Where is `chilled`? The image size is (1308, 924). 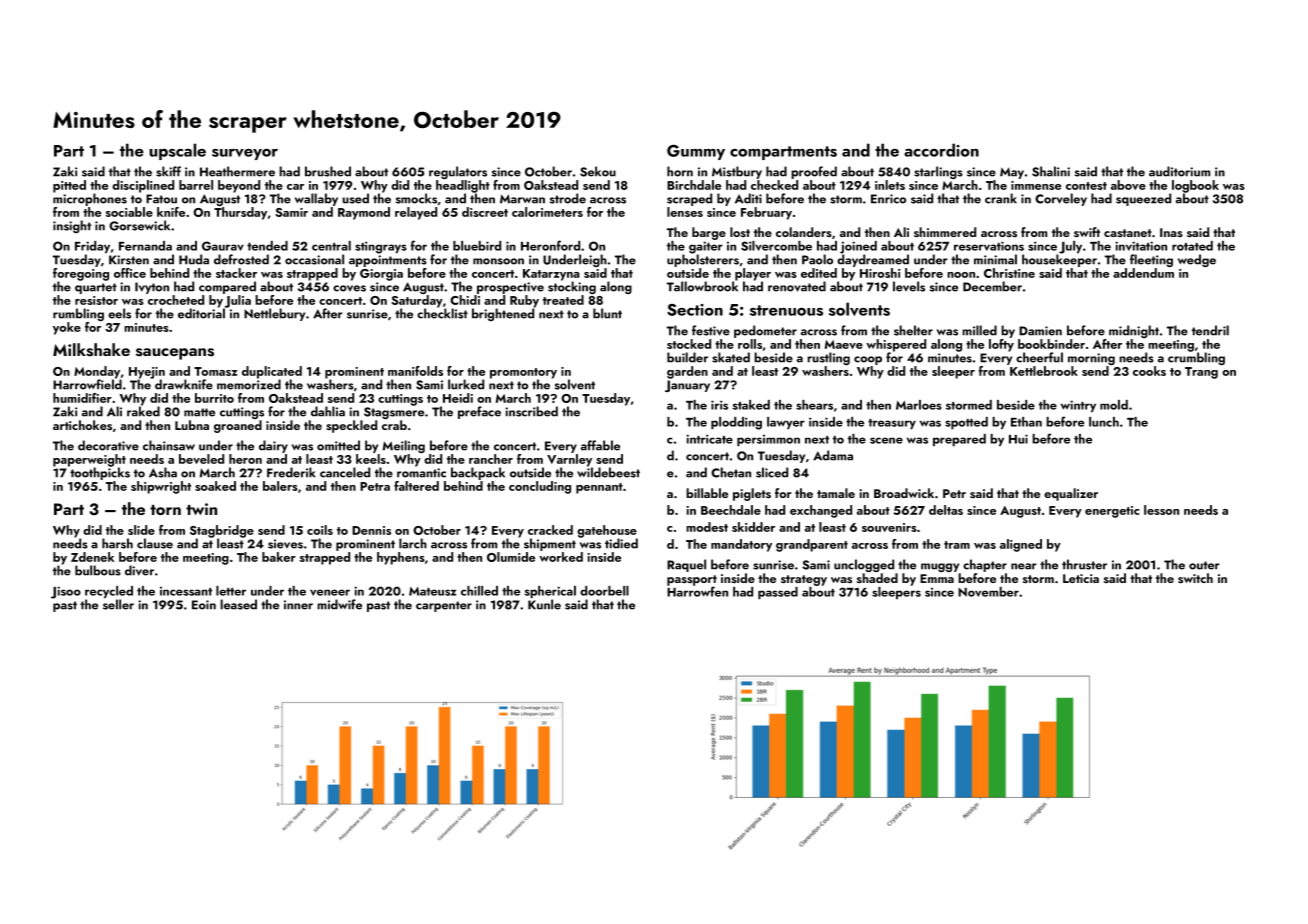
chilled is located at coordinates (479, 591).
